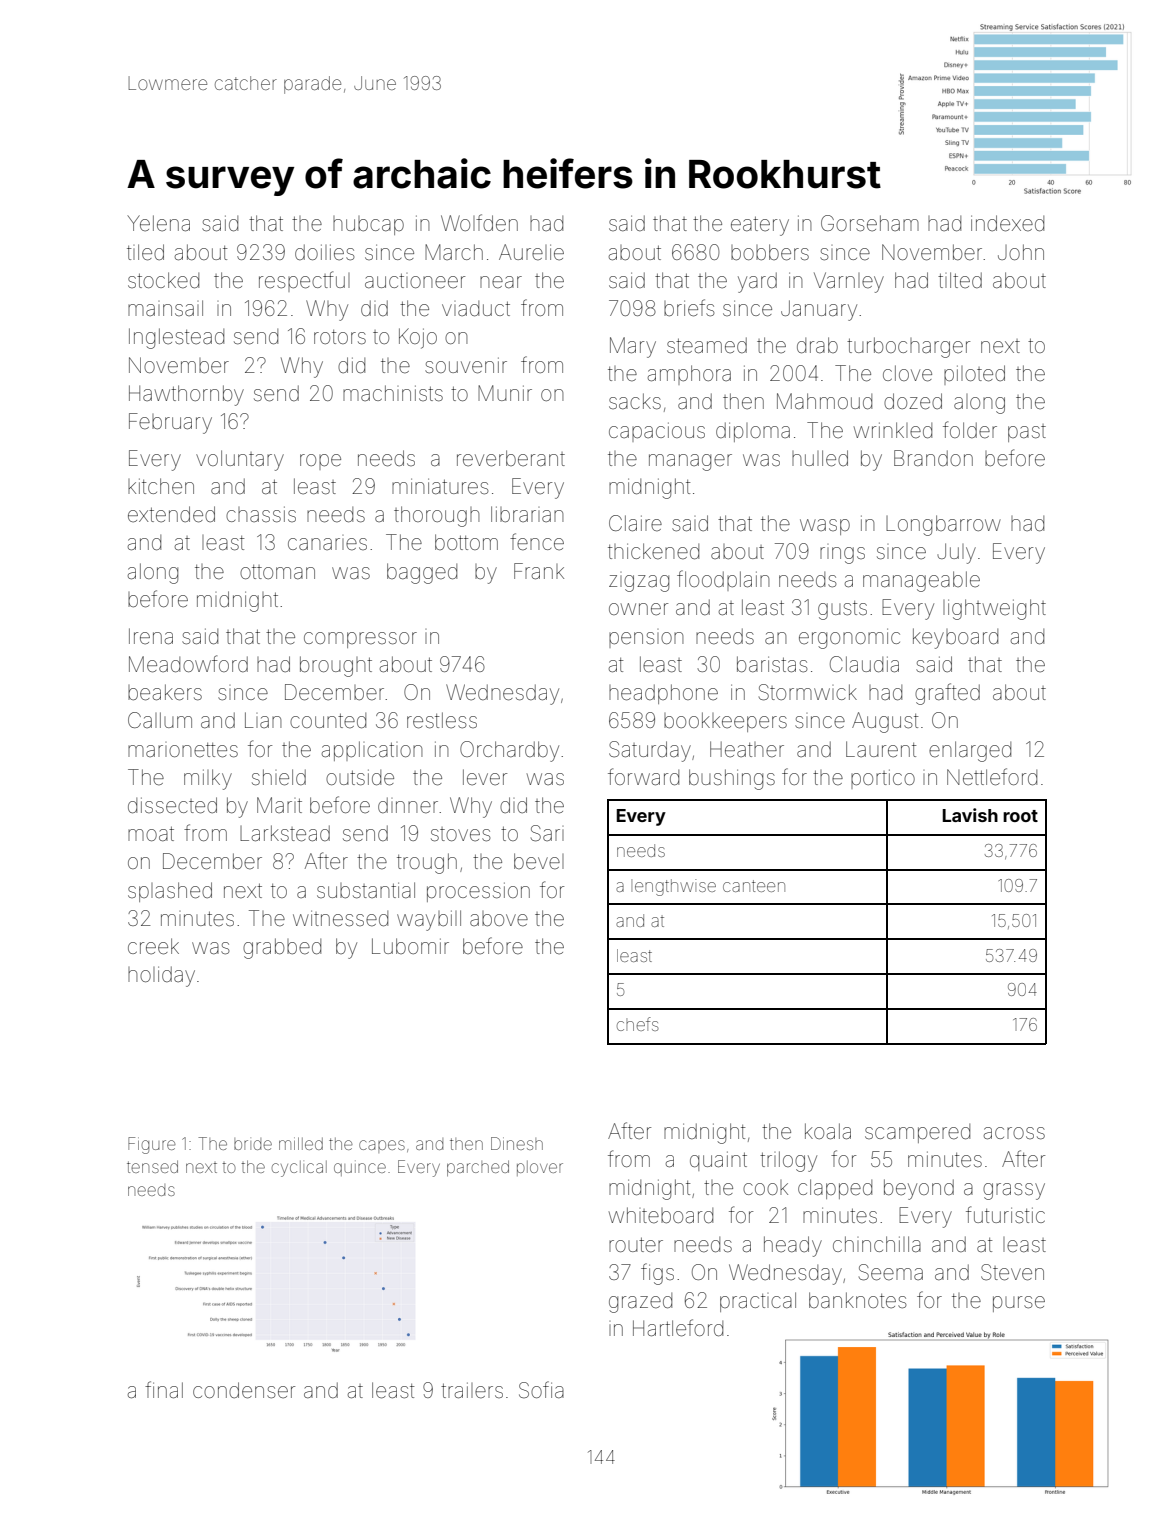 This document has width=1173, height=1517. What do you see at coordinates (152, 1166) in the document?
I see `tensed` at bounding box center [152, 1166].
